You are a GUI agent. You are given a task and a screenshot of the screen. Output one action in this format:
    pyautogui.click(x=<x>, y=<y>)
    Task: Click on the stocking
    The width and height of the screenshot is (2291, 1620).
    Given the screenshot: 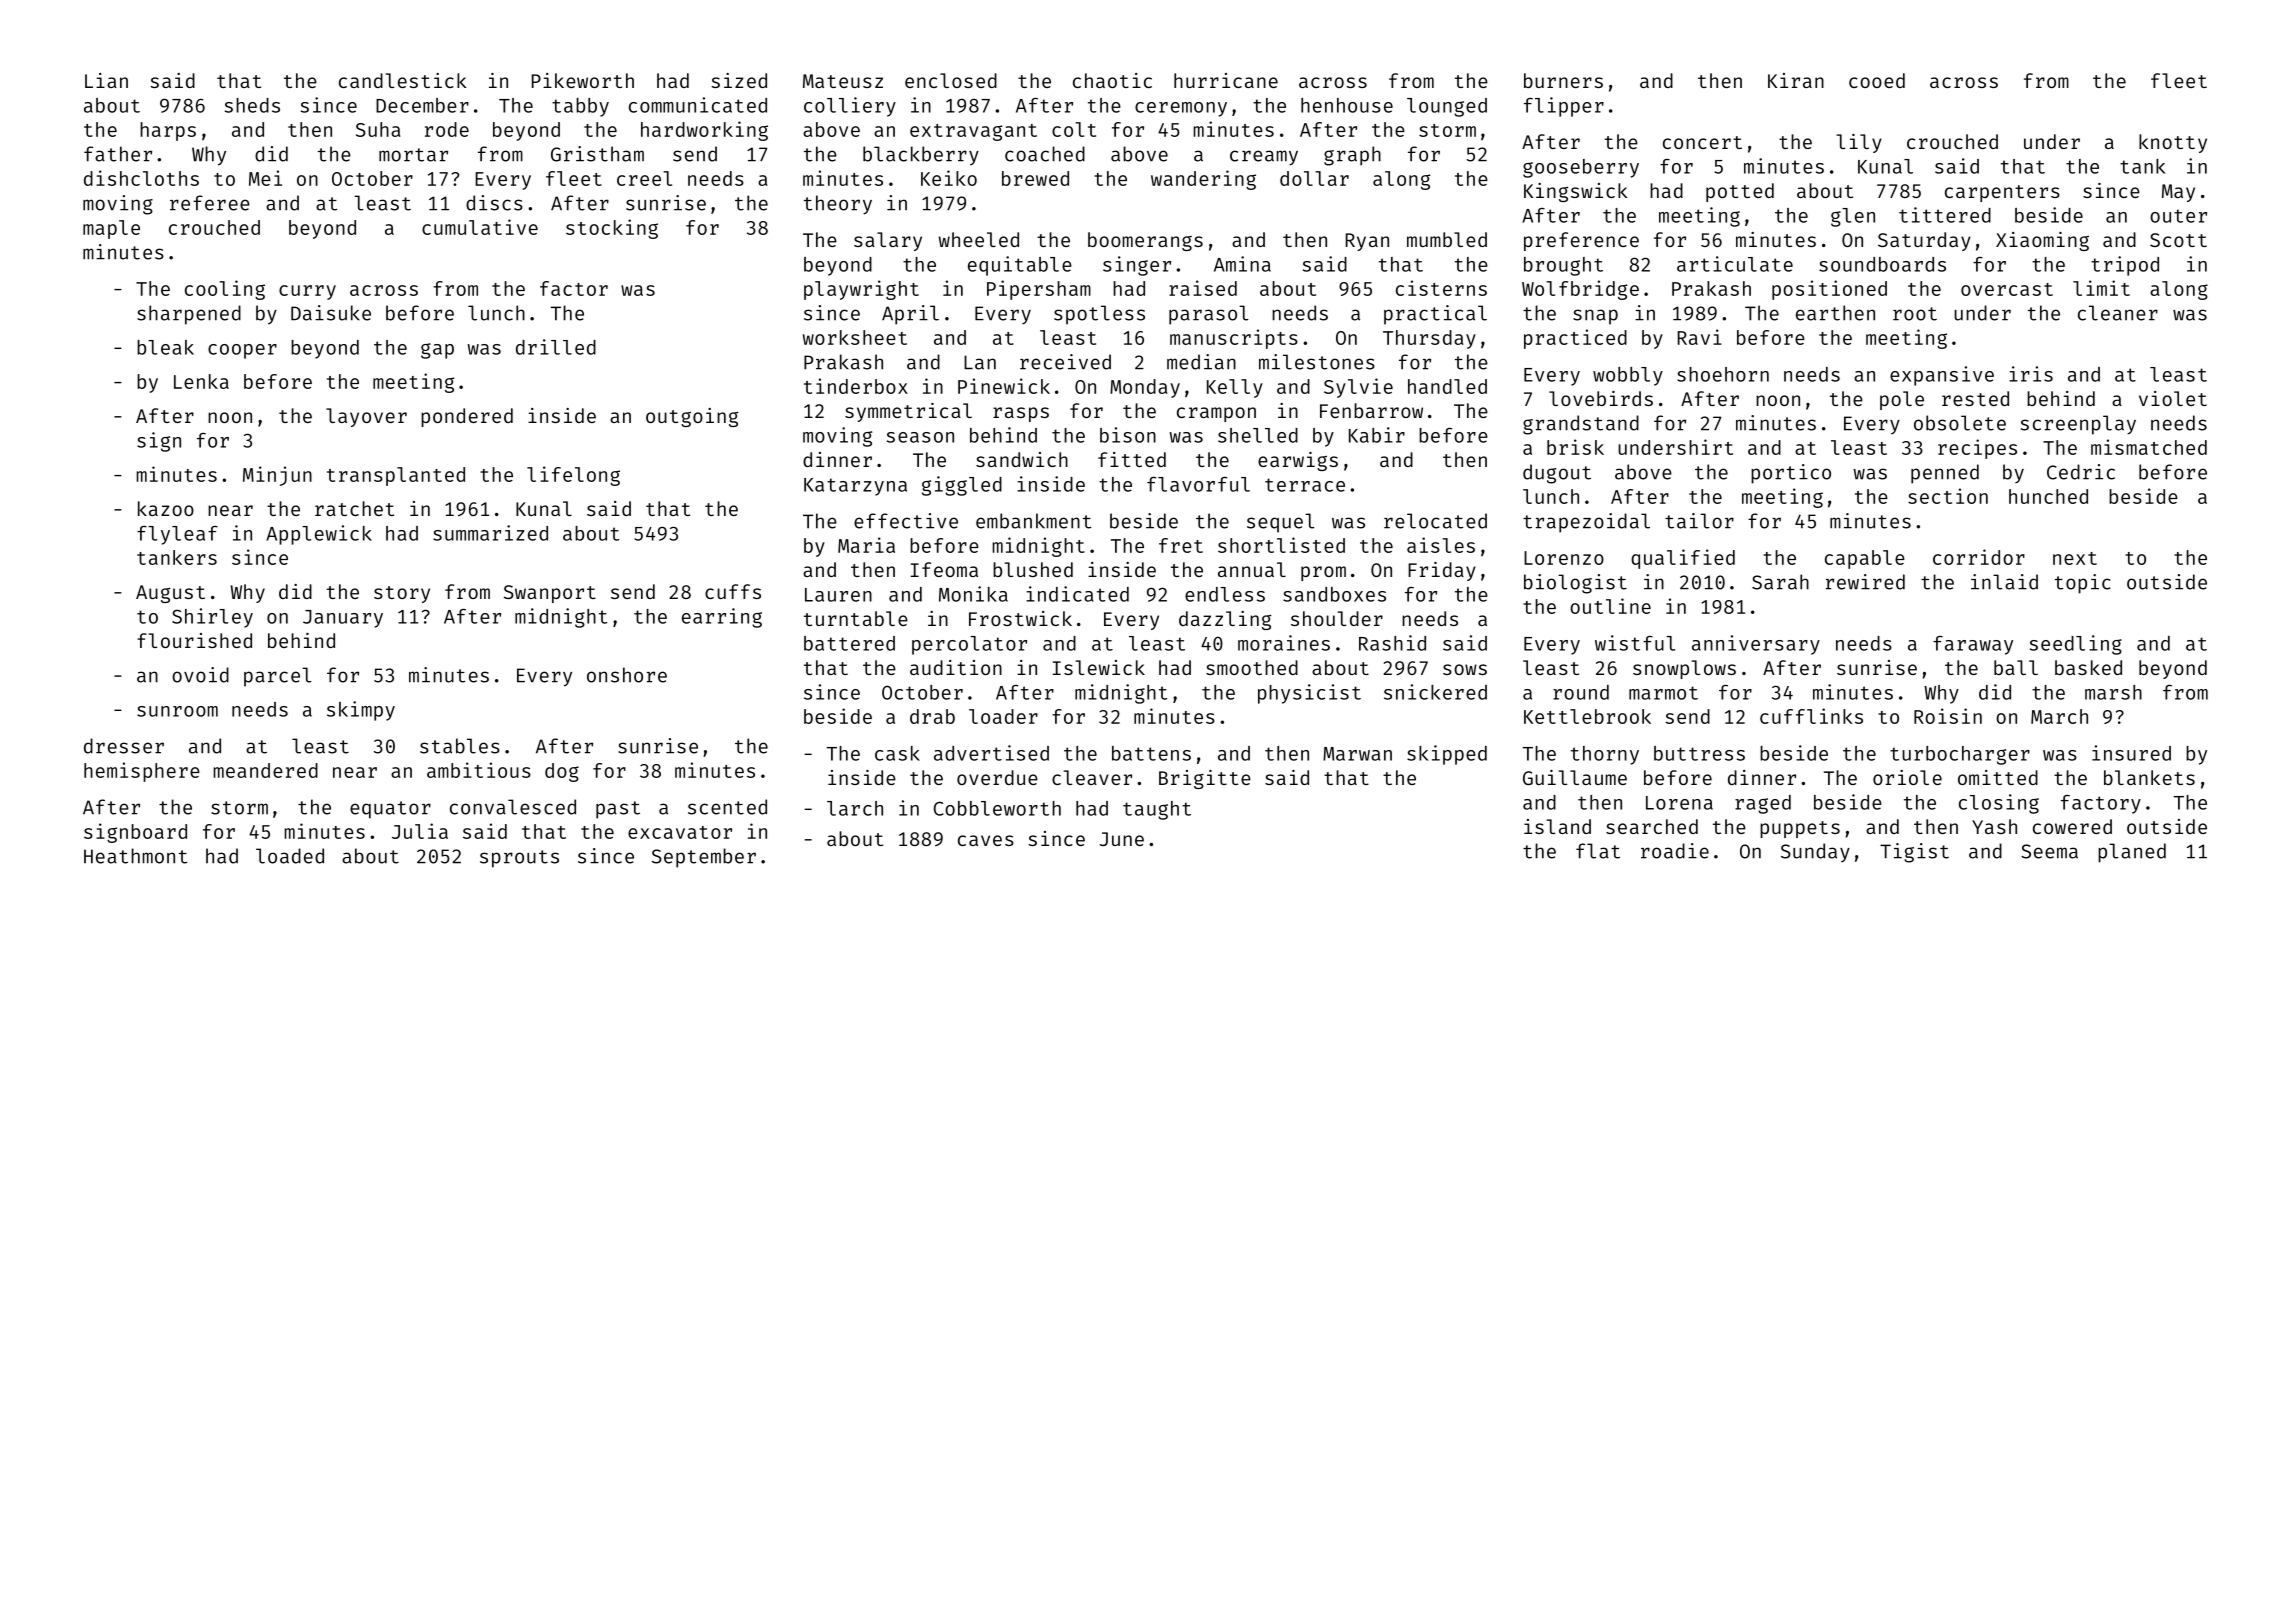 What is the action you would take?
    pyautogui.click(x=612, y=229)
